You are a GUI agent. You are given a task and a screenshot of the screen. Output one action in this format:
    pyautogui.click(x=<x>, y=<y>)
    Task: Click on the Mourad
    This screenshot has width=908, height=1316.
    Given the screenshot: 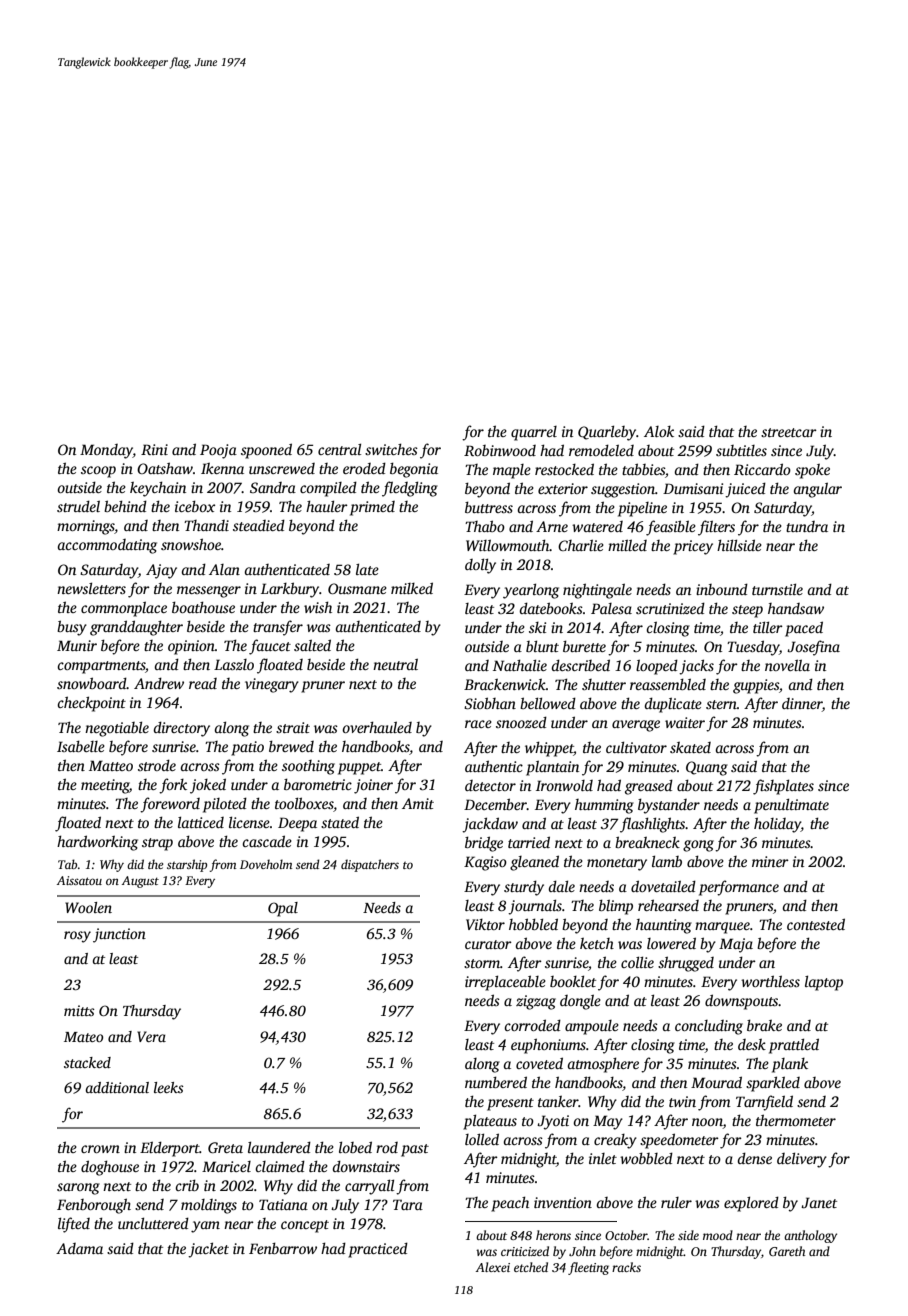 What is the action you would take?
    pyautogui.click(x=716, y=1082)
